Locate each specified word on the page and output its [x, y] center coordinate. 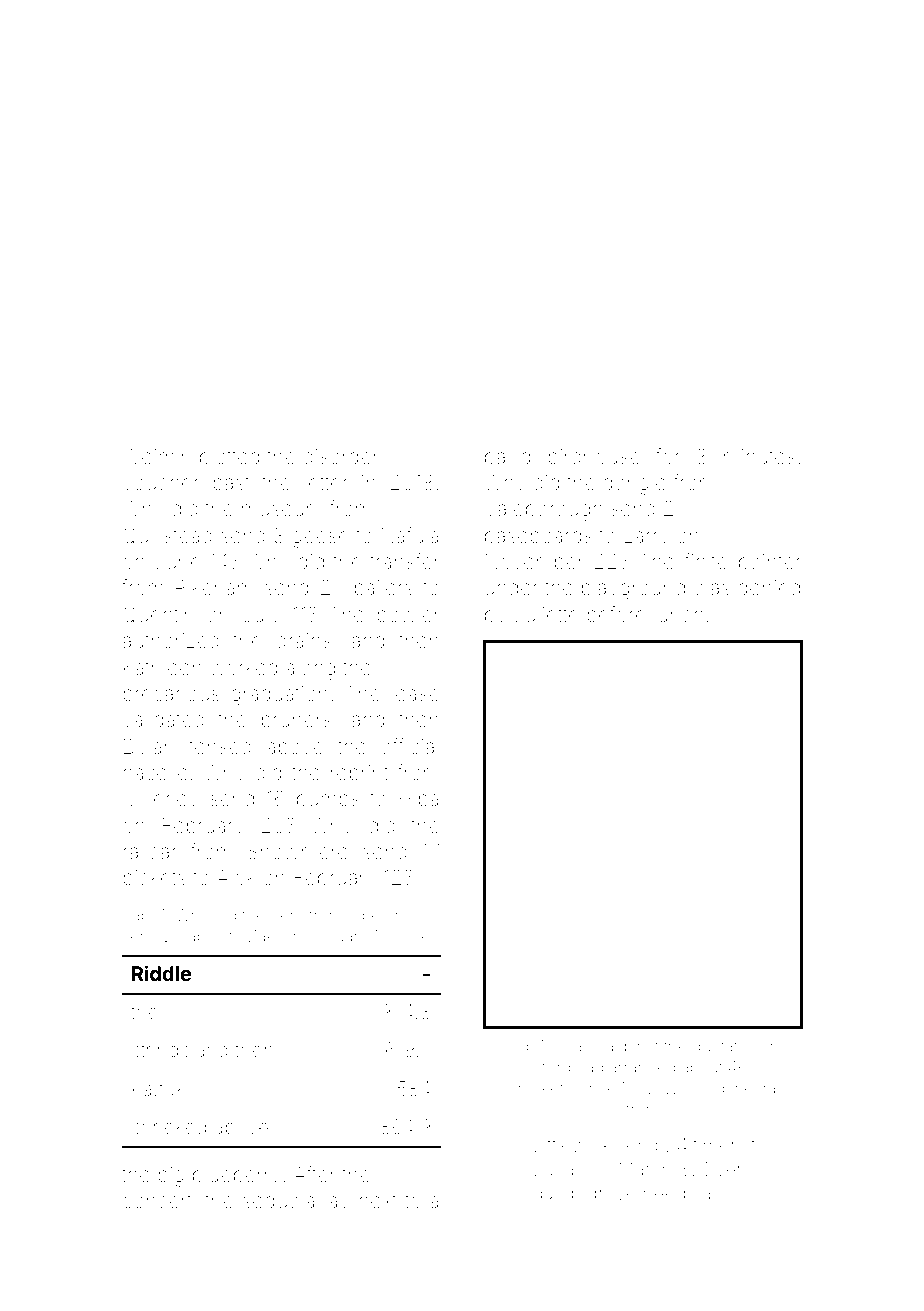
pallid [507, 458]
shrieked [169, 1126]
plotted [229, 458]
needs [669, 1193]
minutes [759, 456]
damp [557, 1195]
